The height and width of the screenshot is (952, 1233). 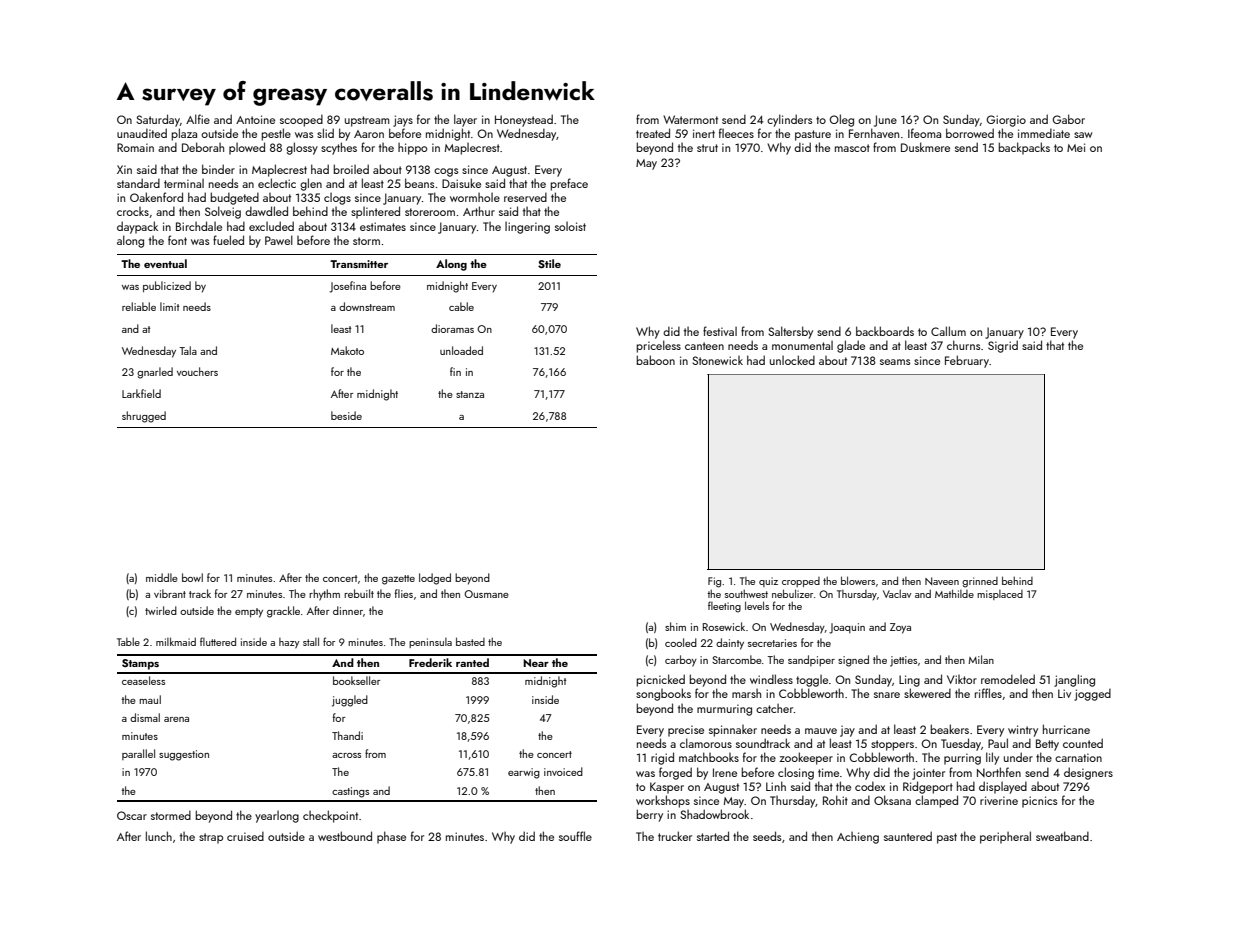 I want to click on Stonewick, so click(x=717, y=360).
